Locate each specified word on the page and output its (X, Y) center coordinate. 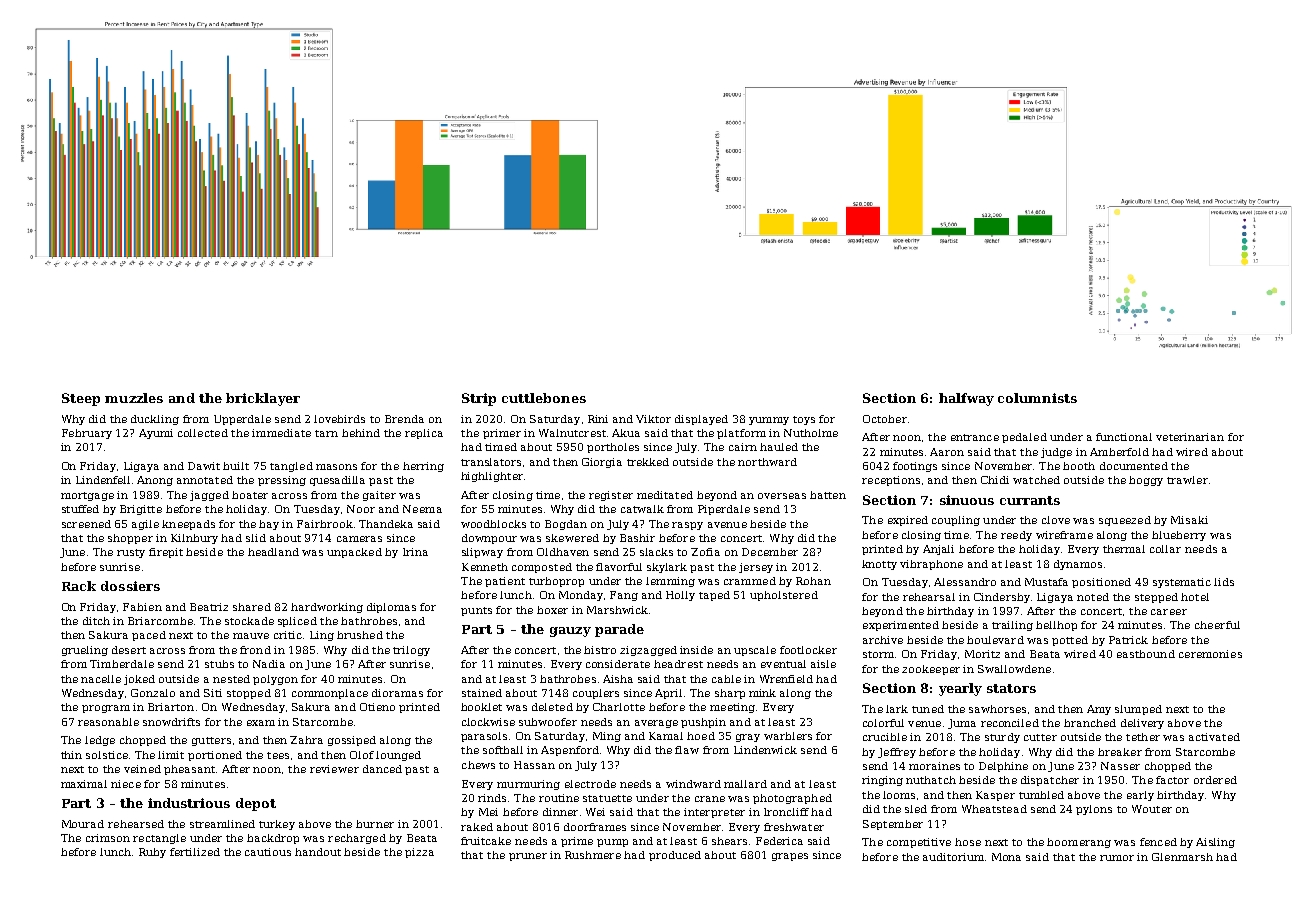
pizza (419, 853)
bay (269, 525)
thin (71, 755)
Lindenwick (765, 750)
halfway (966, 399)
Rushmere (593, 855)
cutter (1040, 737)
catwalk (642, 509)
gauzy (570, 632)
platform (741, 434)
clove (1056, 520)
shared (252, 607)
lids (1224, 582)
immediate (281, 433)
